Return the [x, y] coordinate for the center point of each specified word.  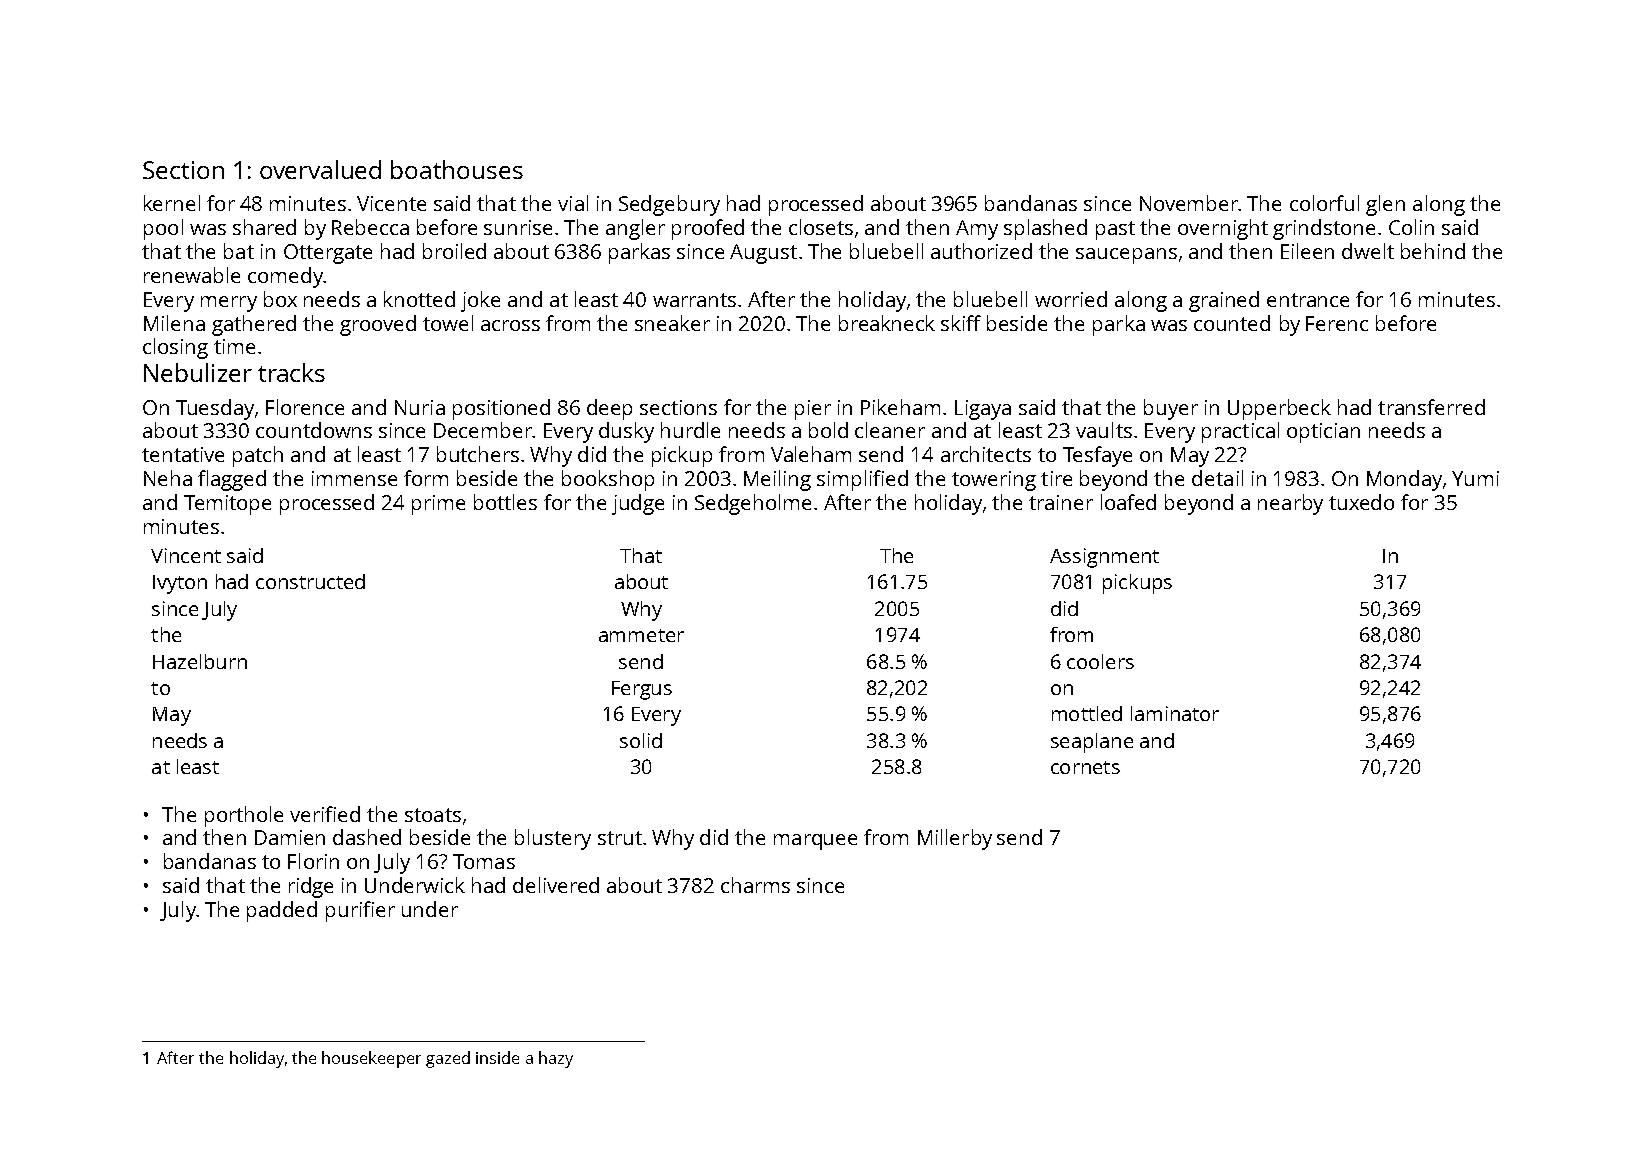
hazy [556, 1059]
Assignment [1104, 558]
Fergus [642, 690]
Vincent [186, 555]
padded [282, 911]
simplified [862, 480]
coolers [1100, 661]
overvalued [320, 169]
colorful [1324, 203]
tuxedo [1361, 502]
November [1189, 203]
